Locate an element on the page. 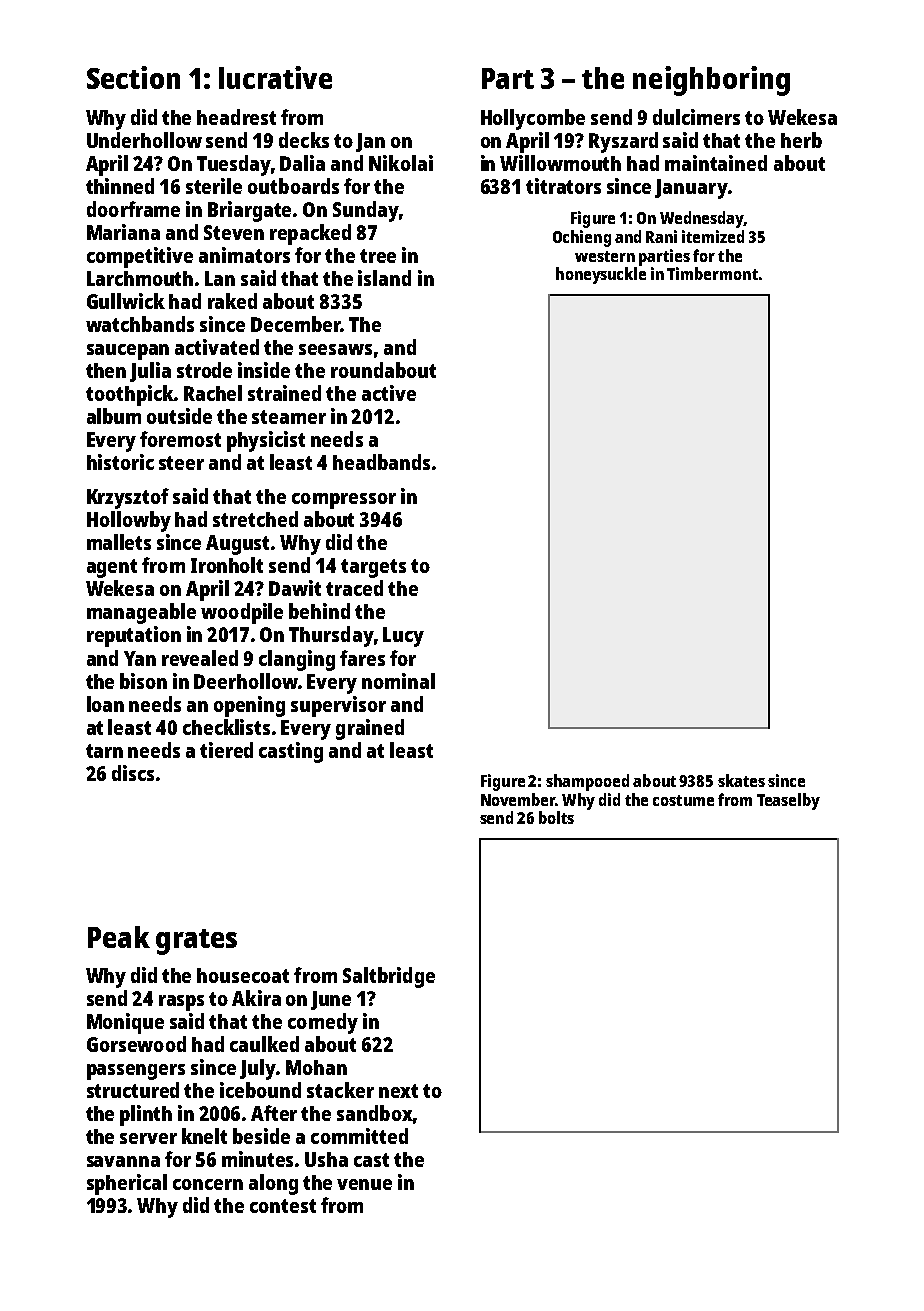  headbands is located at coordinates (381, 462).
